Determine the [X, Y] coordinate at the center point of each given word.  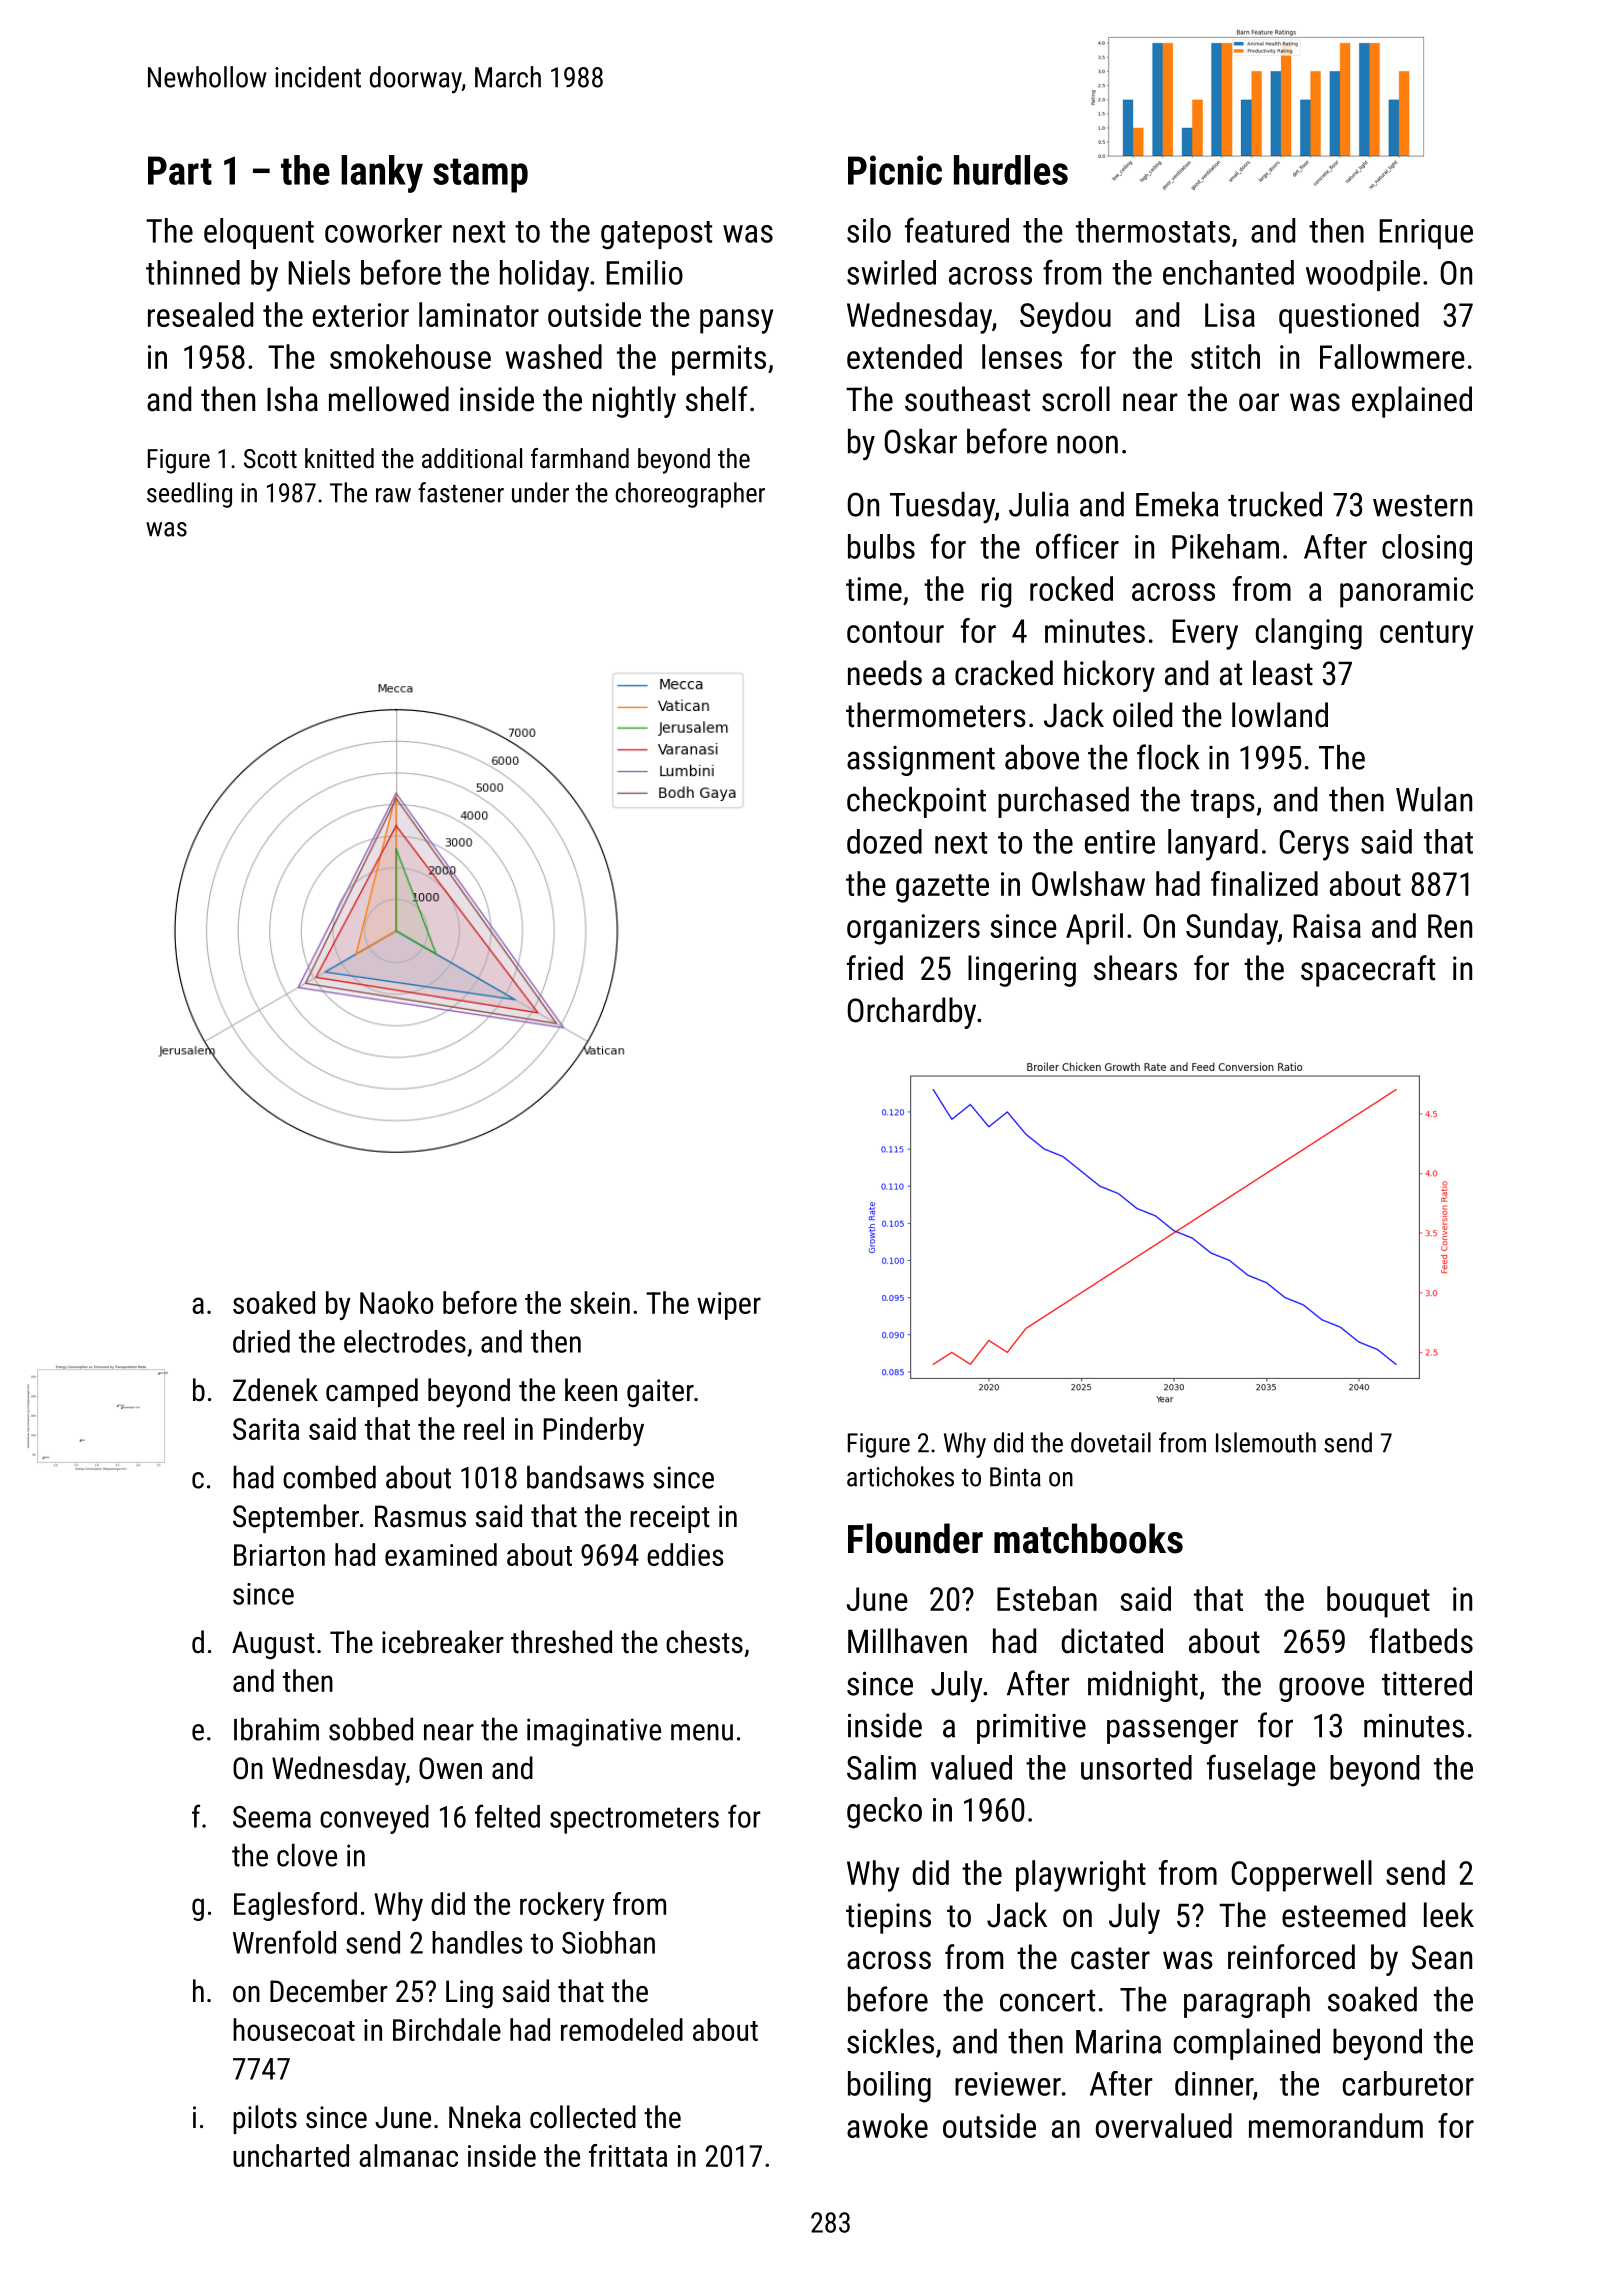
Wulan [1434, 799]
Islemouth [1266, 1442]
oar [1259, 402]
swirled [891, 272]
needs [885, 673]
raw [393, 495]
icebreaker [443, 1642]
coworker [383, 230]
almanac [408, 2155]
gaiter [660, 1393]
